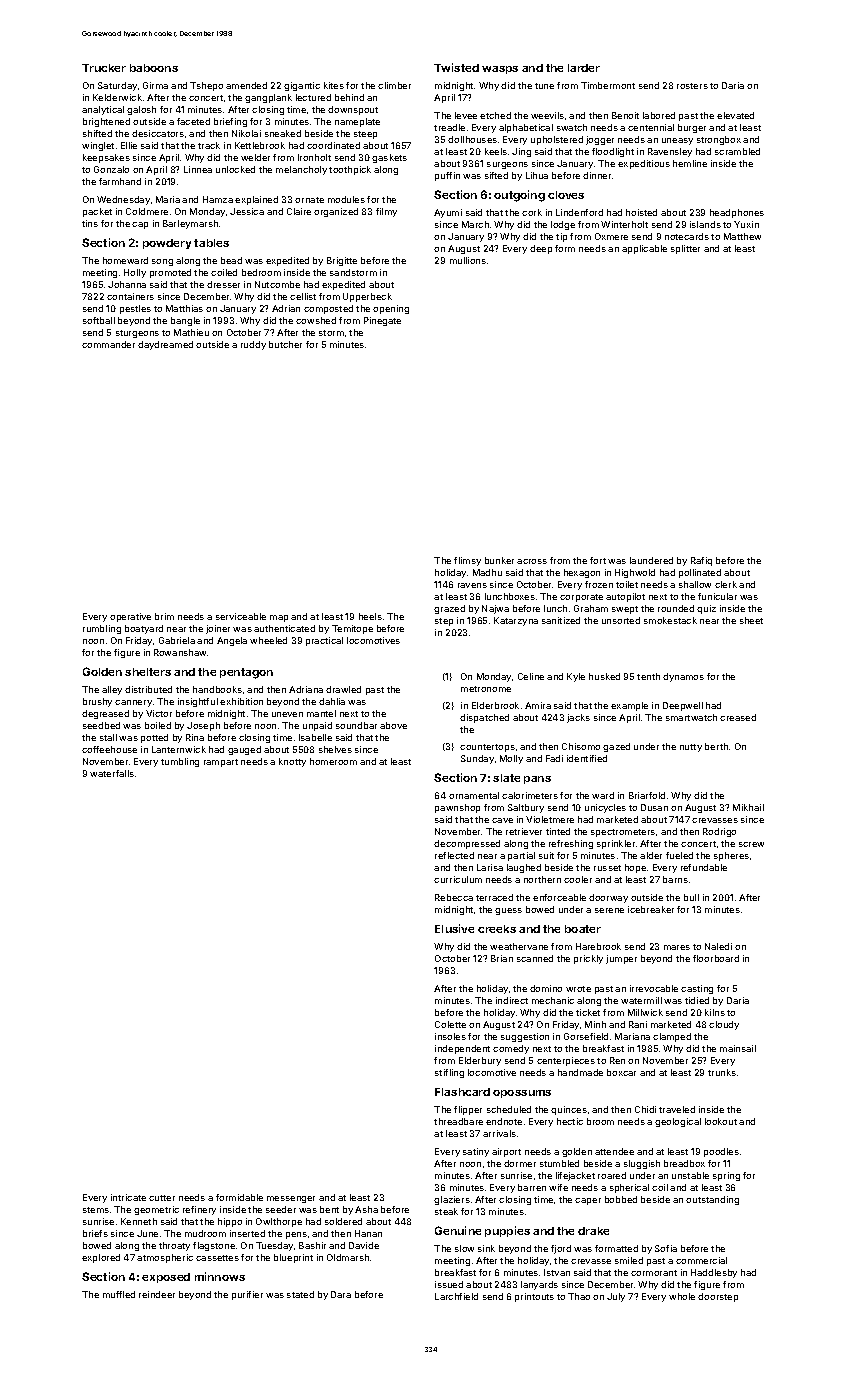 The height and width of the screenshot is (1400, 849). What do you see at coordinates (456, 1296) in the screenshot?
I see `Larchfield` at bounding box center [456, 1296].
